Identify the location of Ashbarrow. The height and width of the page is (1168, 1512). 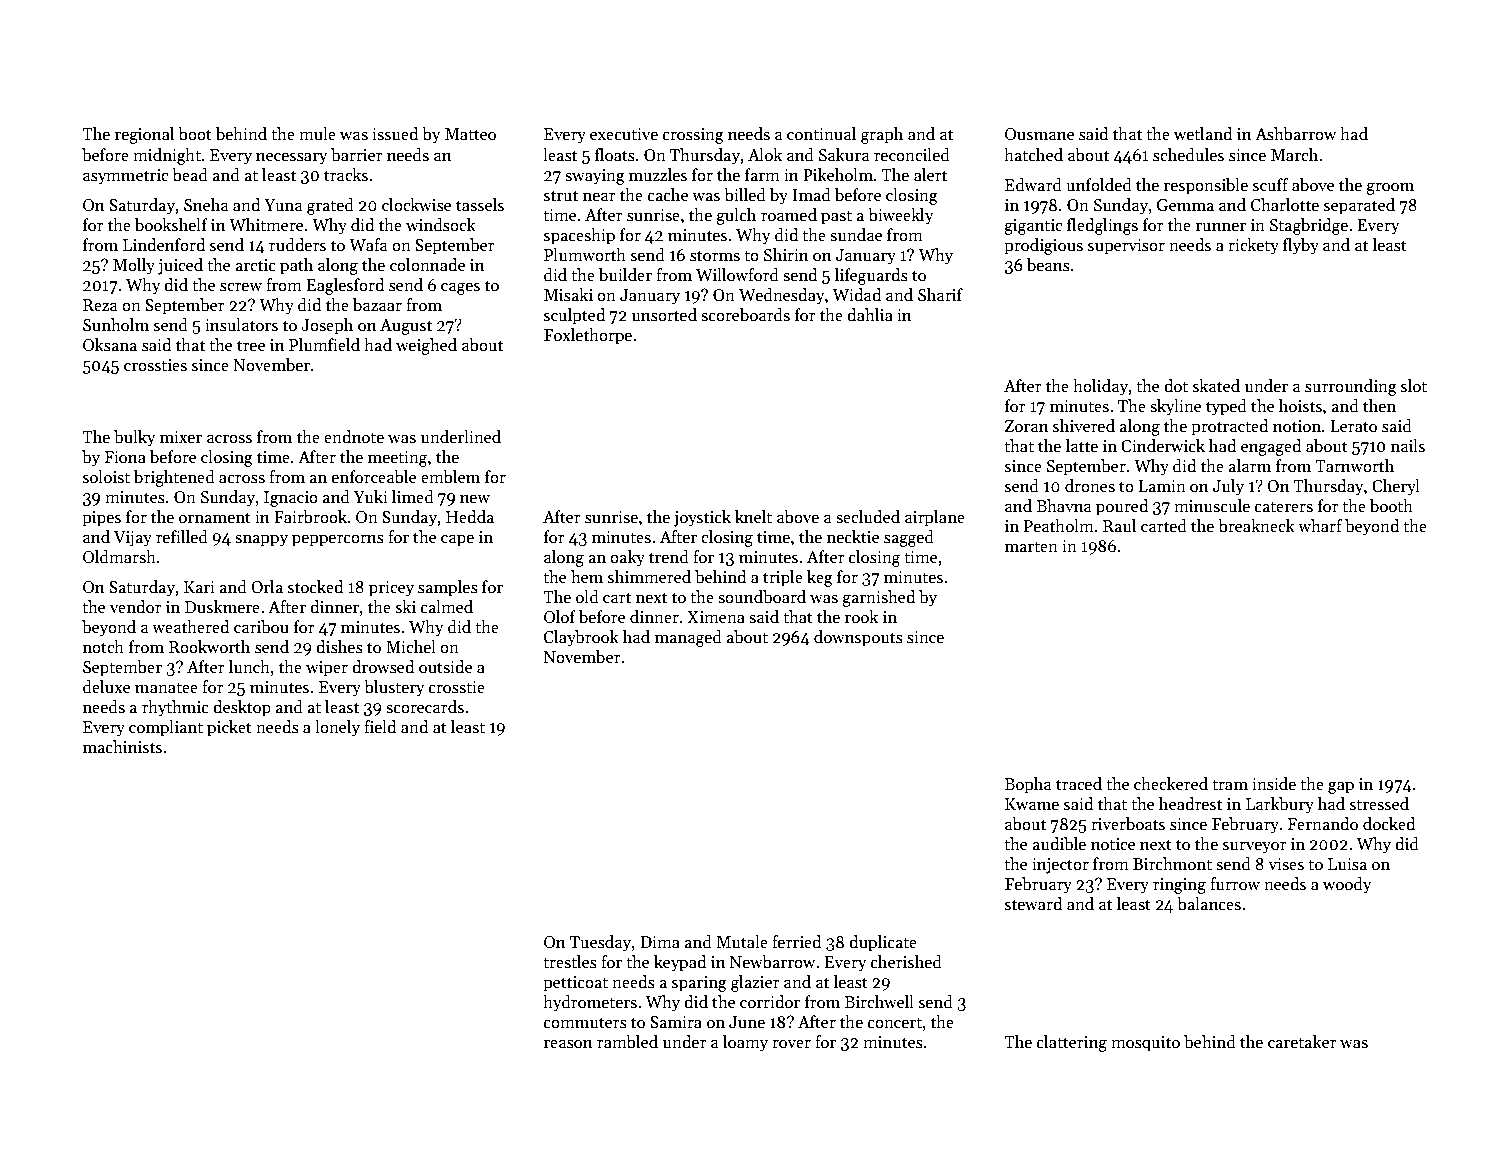
(1295, 134).
